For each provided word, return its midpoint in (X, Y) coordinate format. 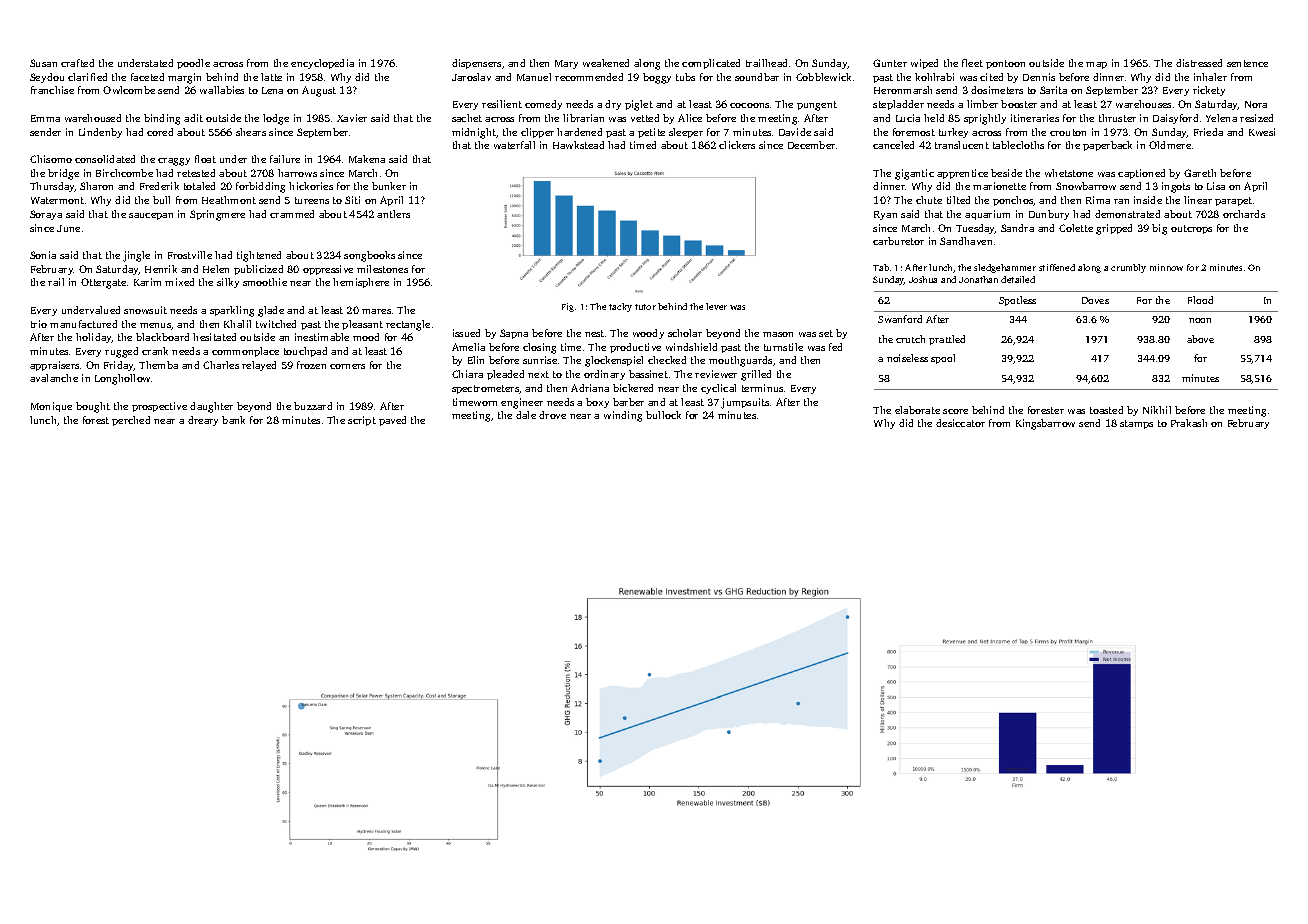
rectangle (408, 325)
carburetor (898, 241)
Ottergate (103, 283)
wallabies (222, 90)
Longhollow (122, 379)
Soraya (46, 215)
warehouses (1143, 104)
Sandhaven (966, 241)
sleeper (686, 133)
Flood (1200, 300)
